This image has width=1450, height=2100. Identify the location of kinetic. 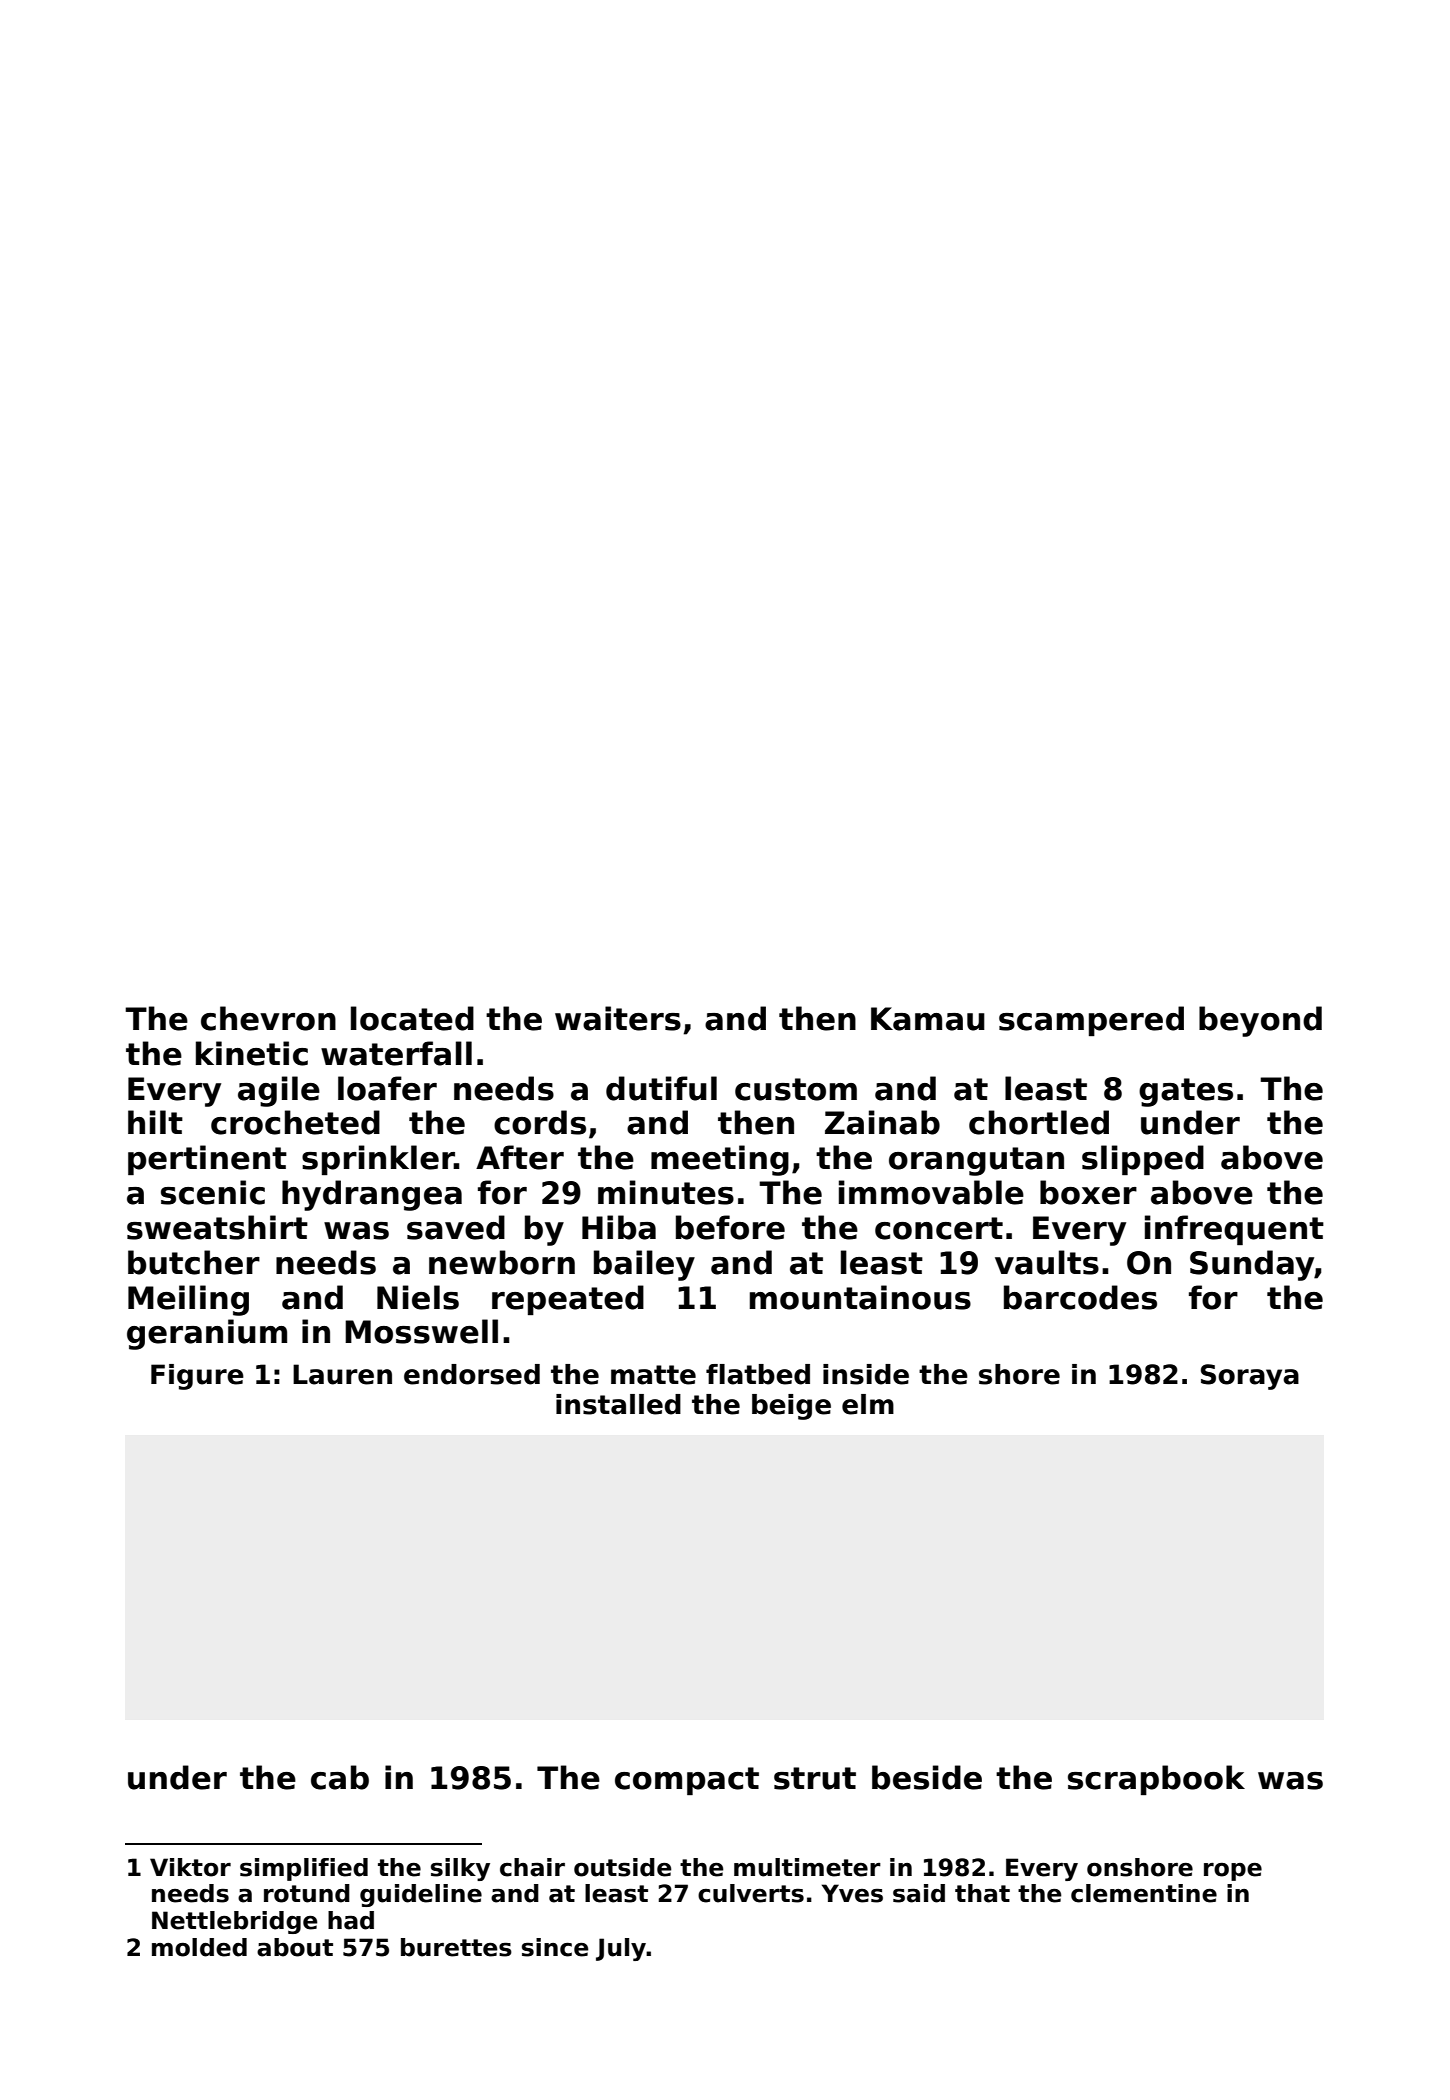
(252, 1053).
